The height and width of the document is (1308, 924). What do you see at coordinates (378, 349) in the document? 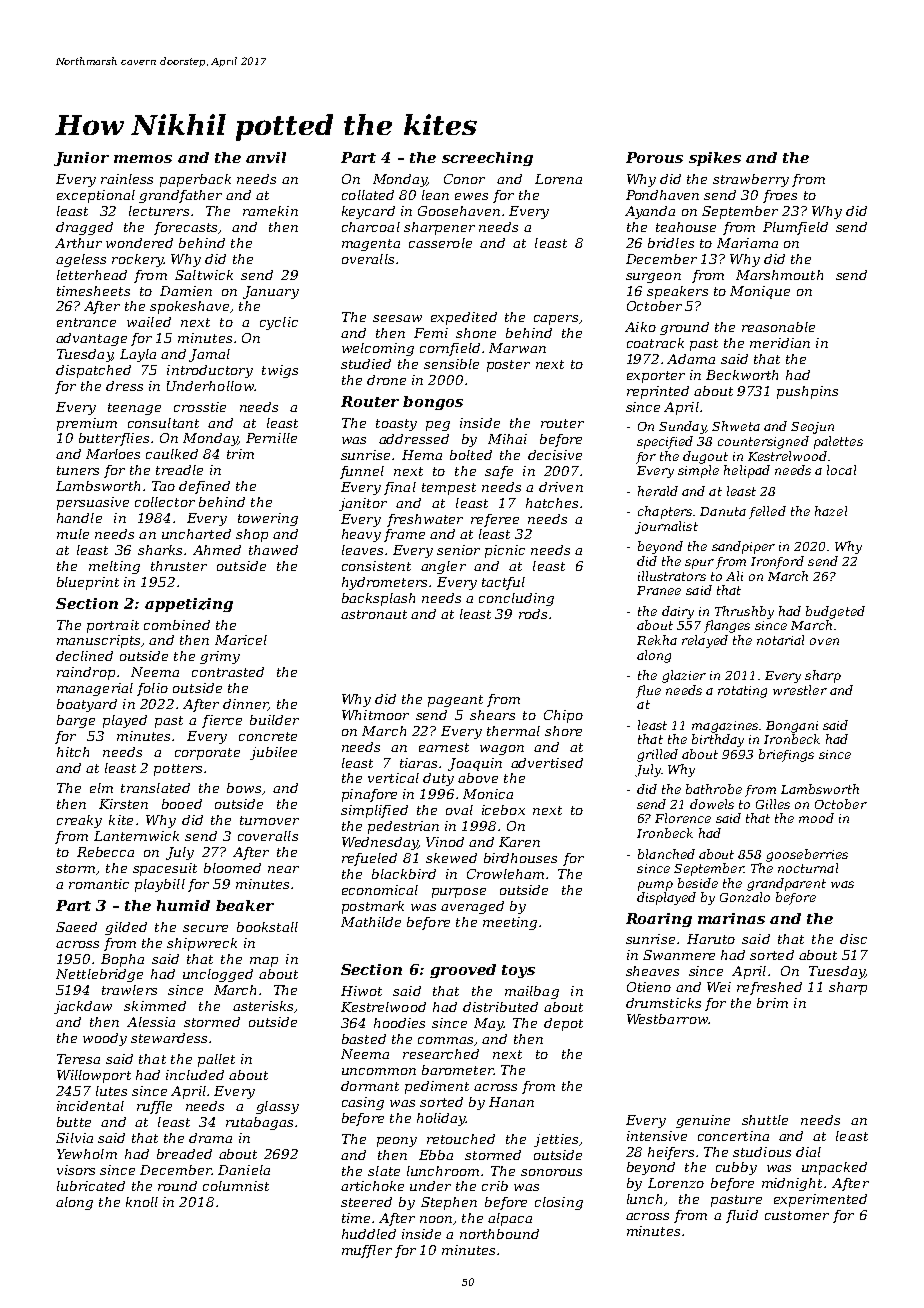
I see `welcoming` at bounding box center [378, 349].
